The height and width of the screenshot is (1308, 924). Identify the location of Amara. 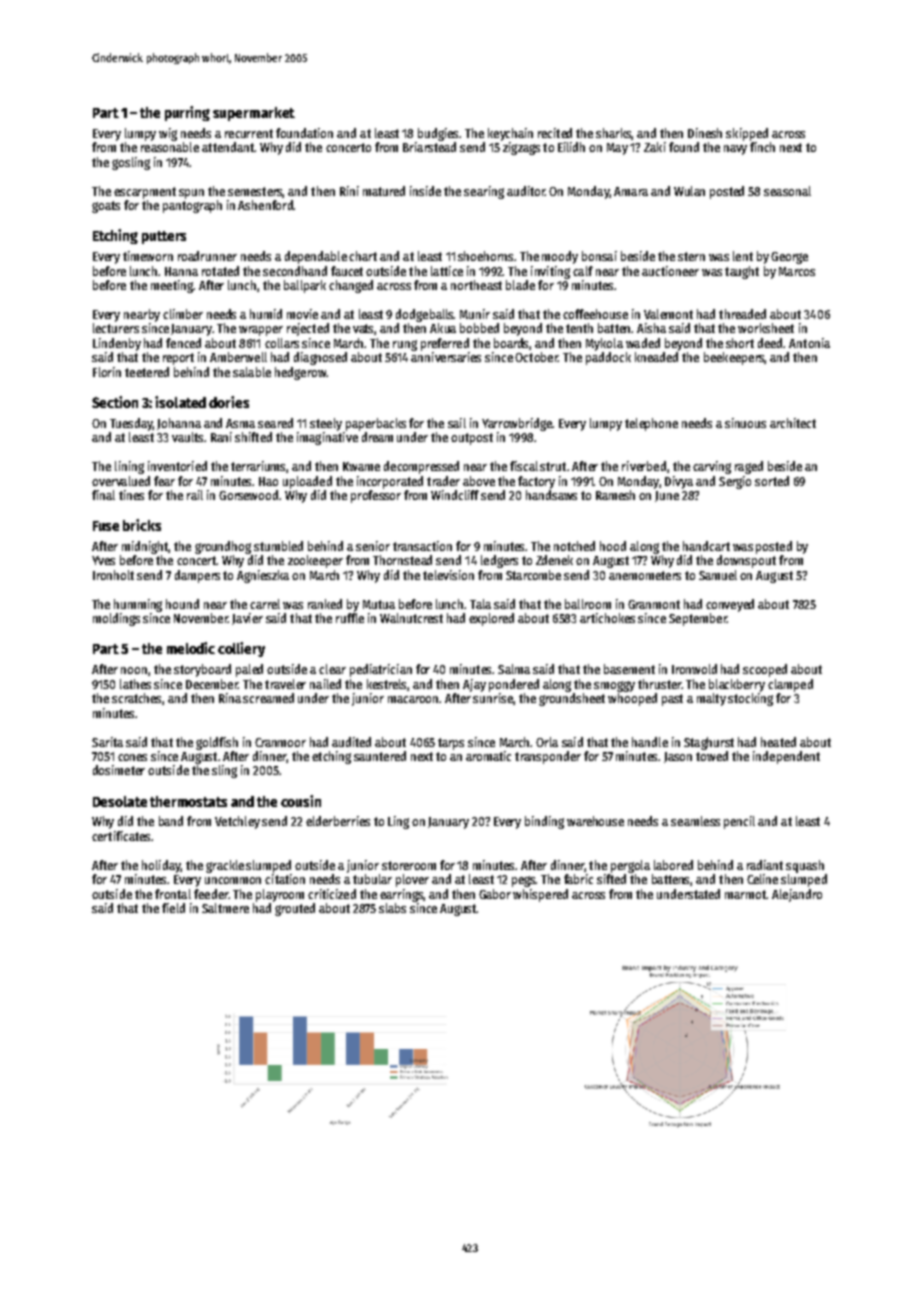
(631, 191).
